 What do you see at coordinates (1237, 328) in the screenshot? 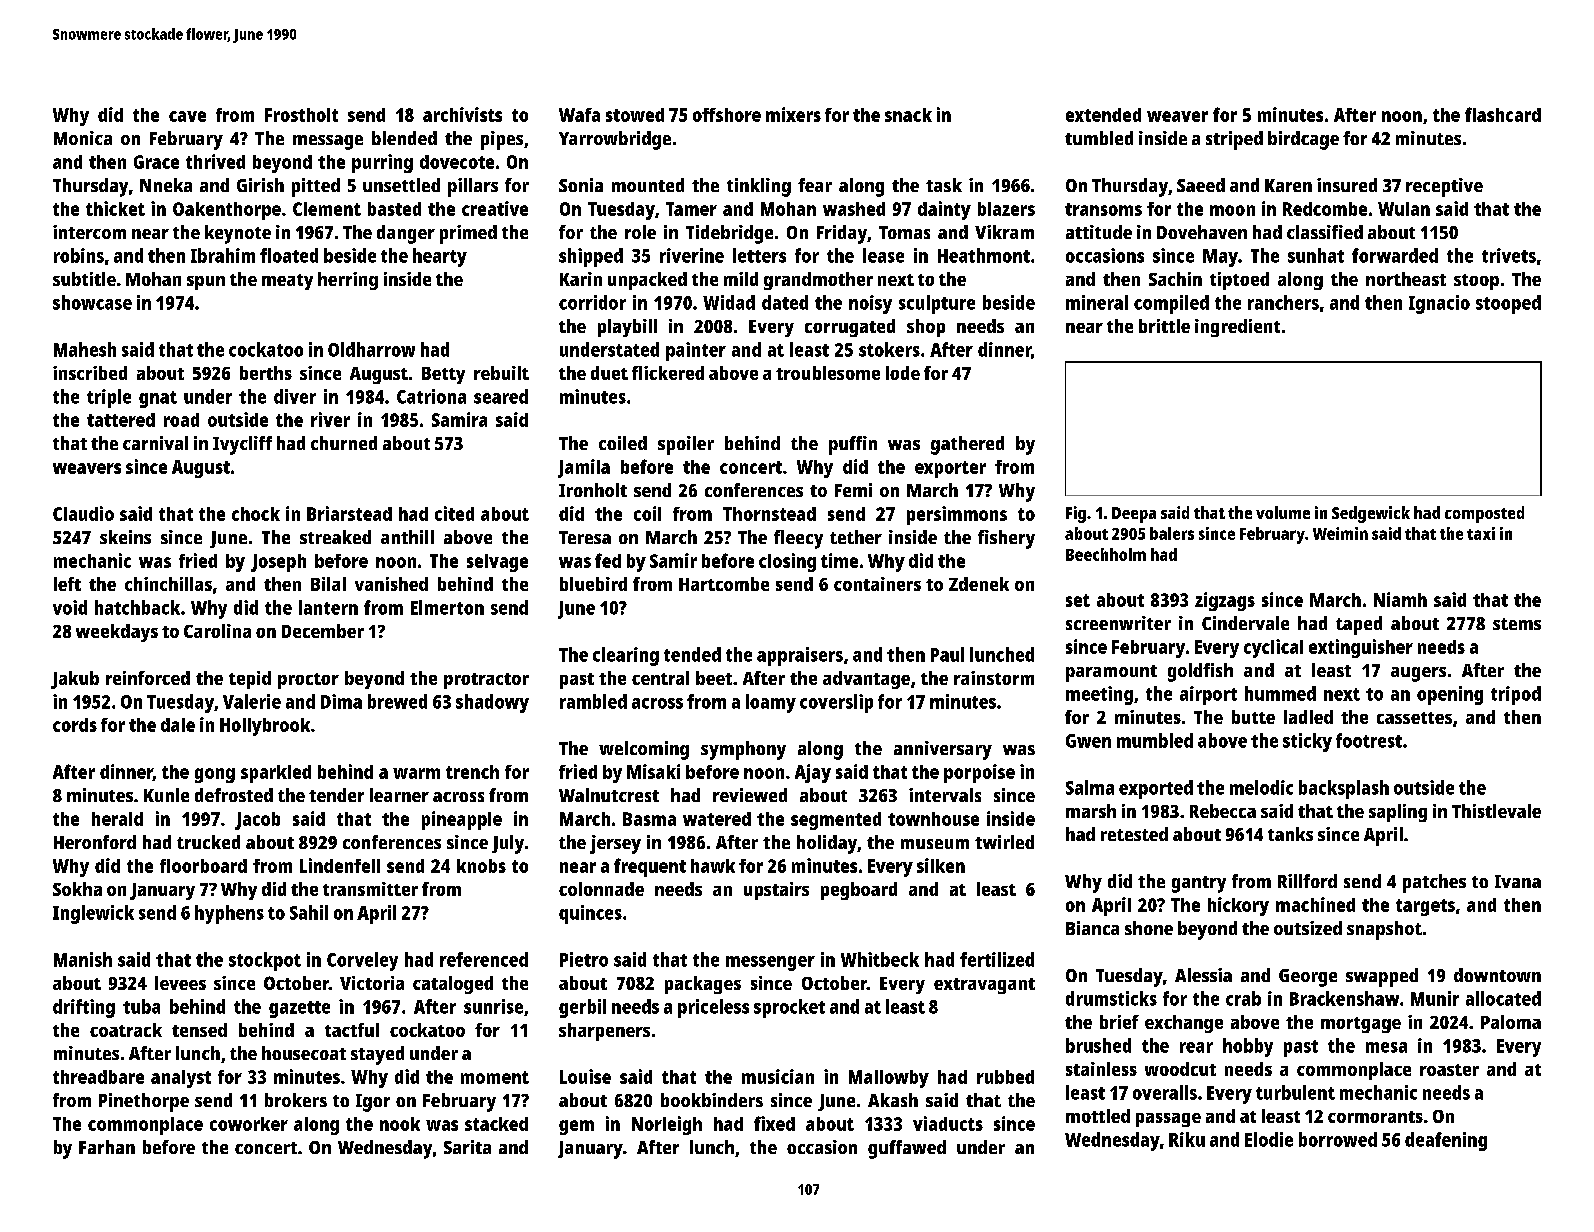
I see `ingredient` at bounding box center [1237, 328].
